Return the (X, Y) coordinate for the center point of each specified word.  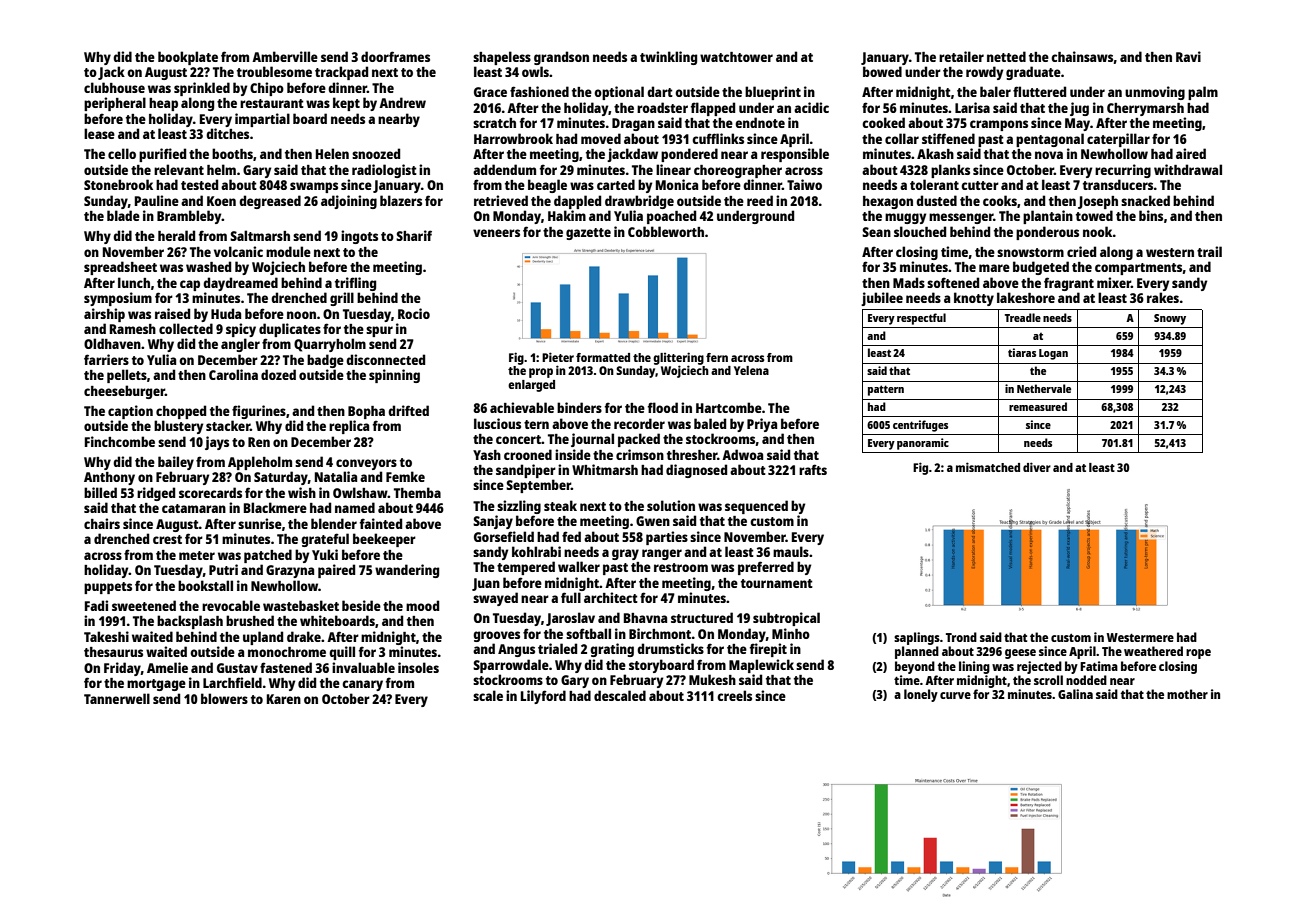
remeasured (1038, 406)
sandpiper (526, 471)
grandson (561, 58)
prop (541, 373)
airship (104, 315)
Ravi (1188, 56)
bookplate (188, 58)
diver (1037, 467)
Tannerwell (117, 698)
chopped (181, 412)
